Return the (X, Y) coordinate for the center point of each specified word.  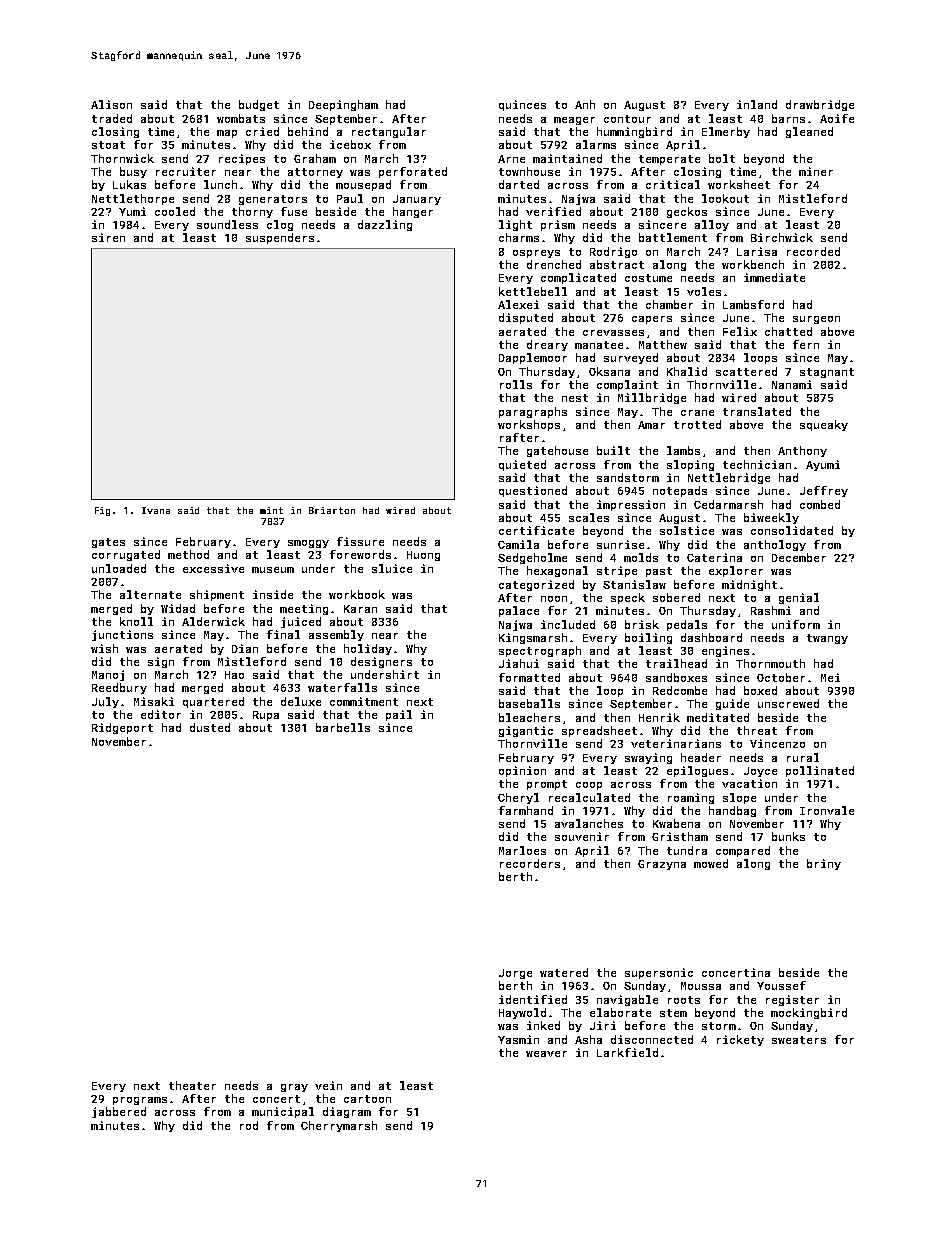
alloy (712, 225)
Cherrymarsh (339, 1126)
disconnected (652, 1039)
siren (108, 237)
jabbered (119, 1112)
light (515, 225)
